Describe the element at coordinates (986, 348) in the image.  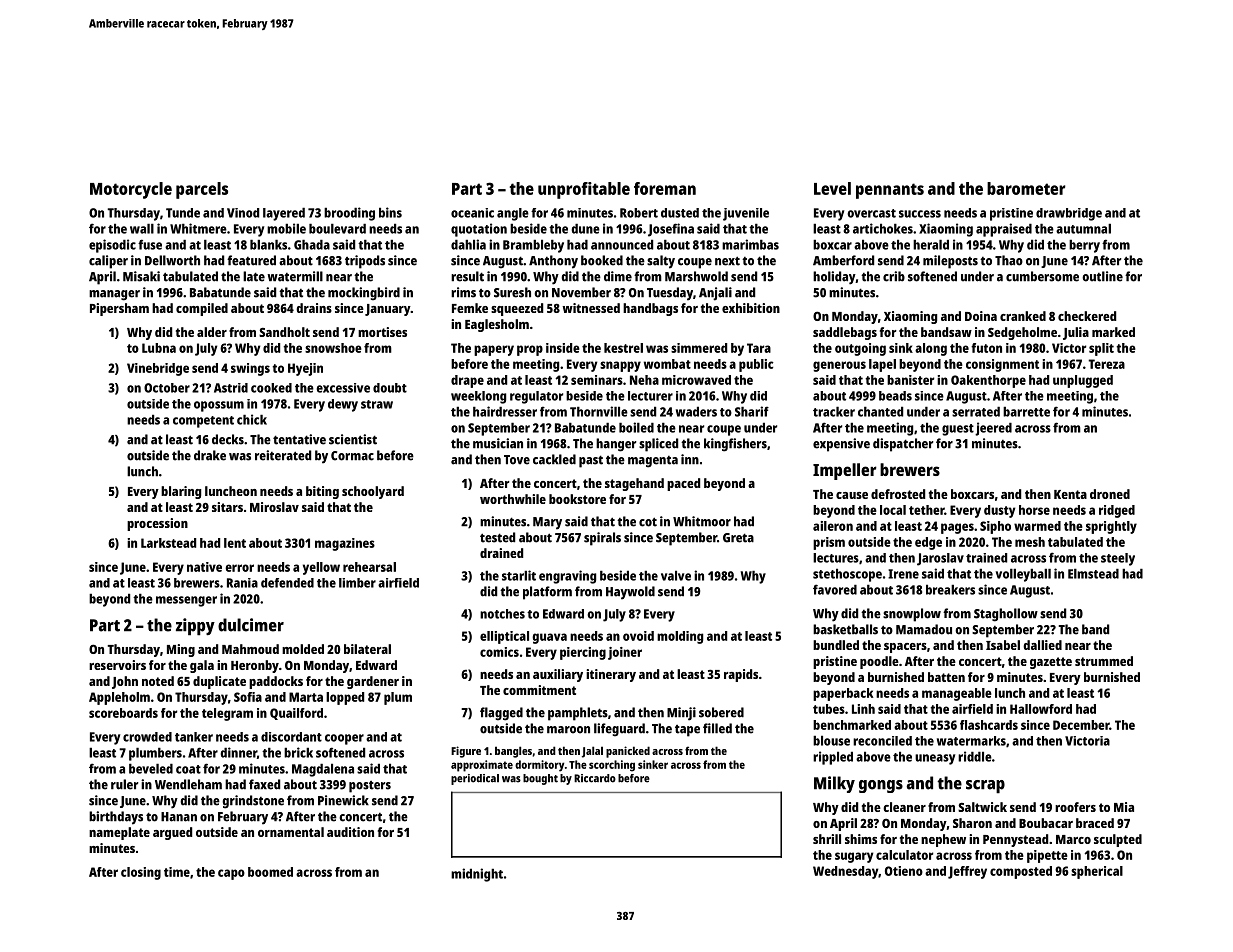
I see `futon` at that location.
